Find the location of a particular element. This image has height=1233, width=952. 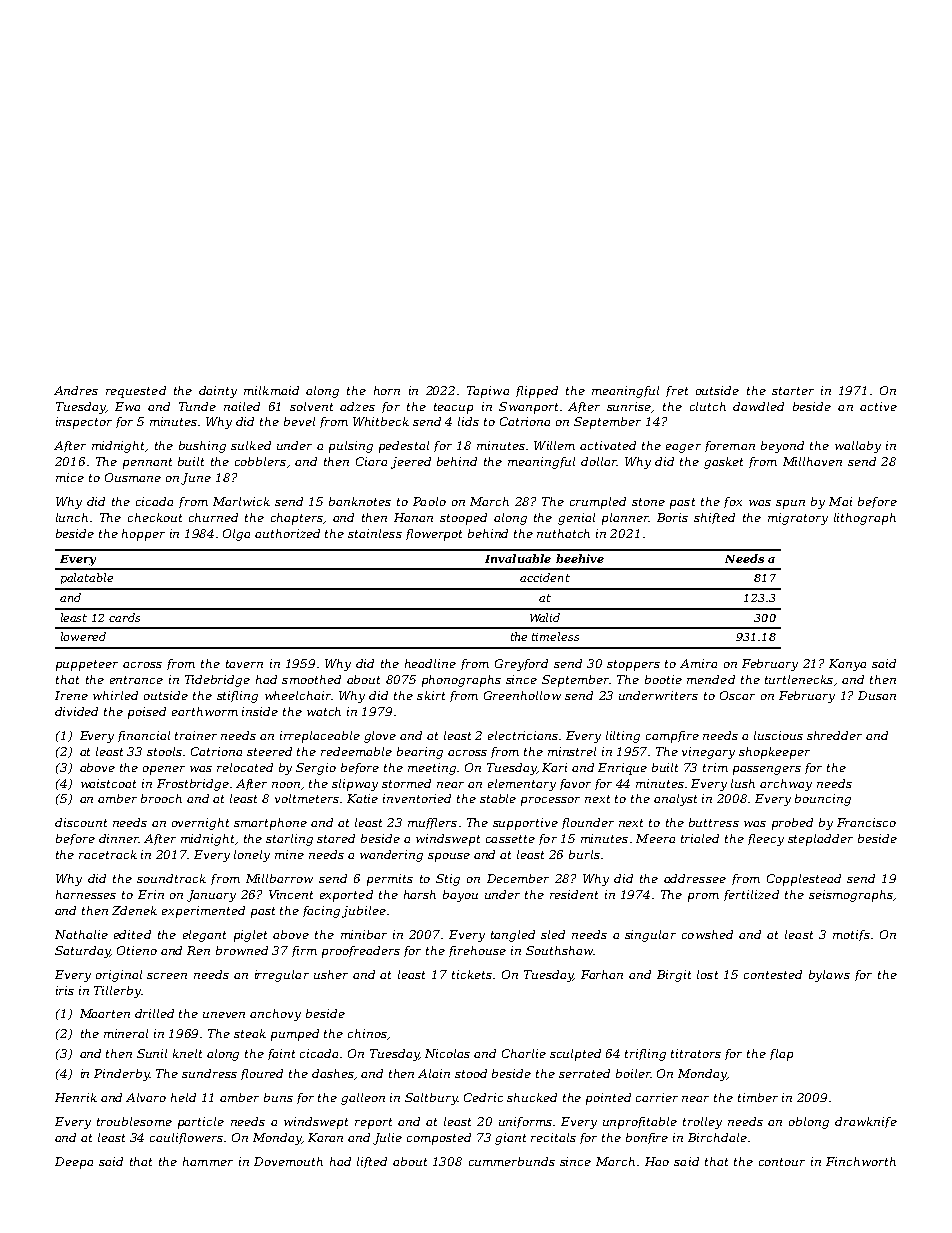

flap is located at coordinates (781, 1055).
